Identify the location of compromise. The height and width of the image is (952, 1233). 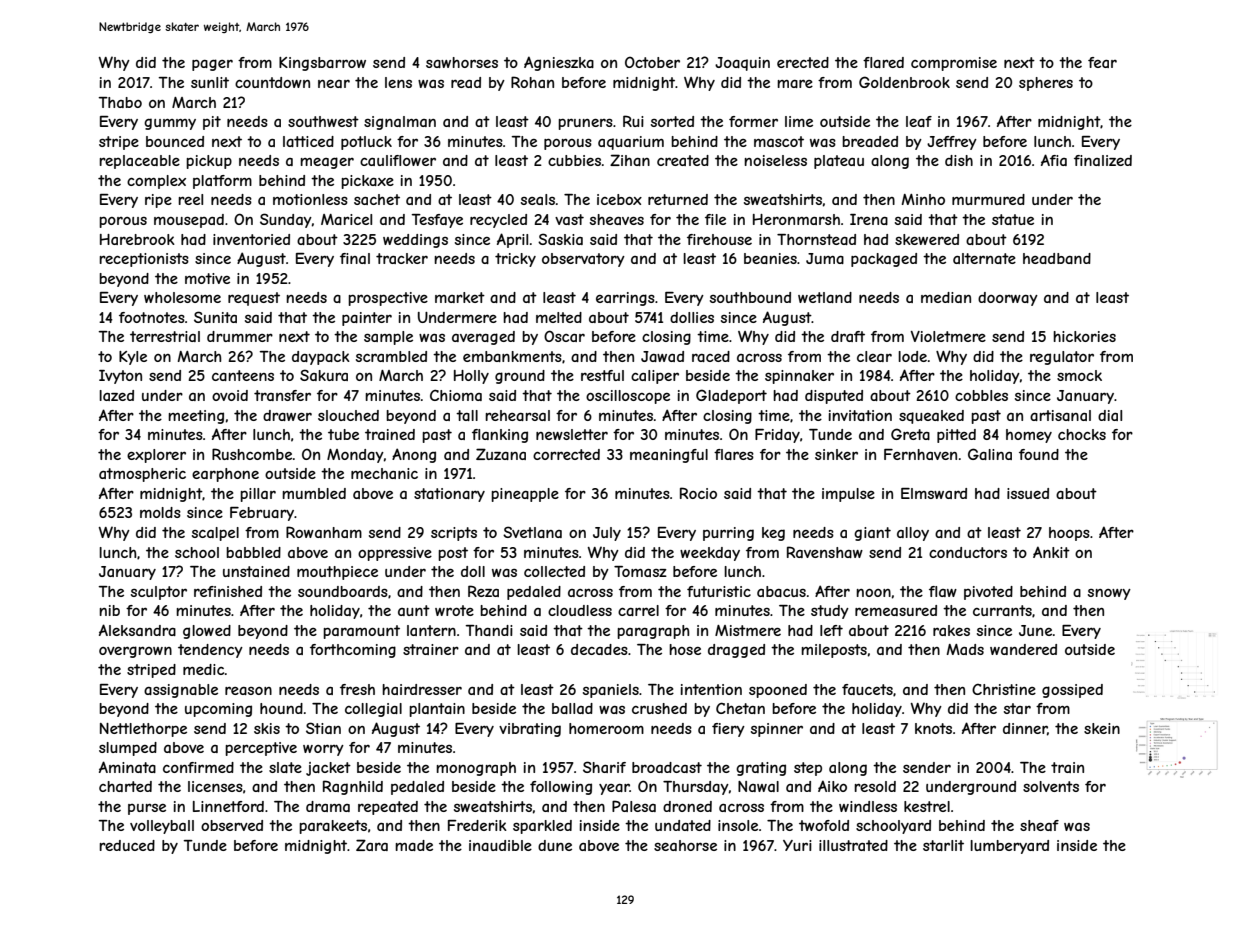
(954, 64).
